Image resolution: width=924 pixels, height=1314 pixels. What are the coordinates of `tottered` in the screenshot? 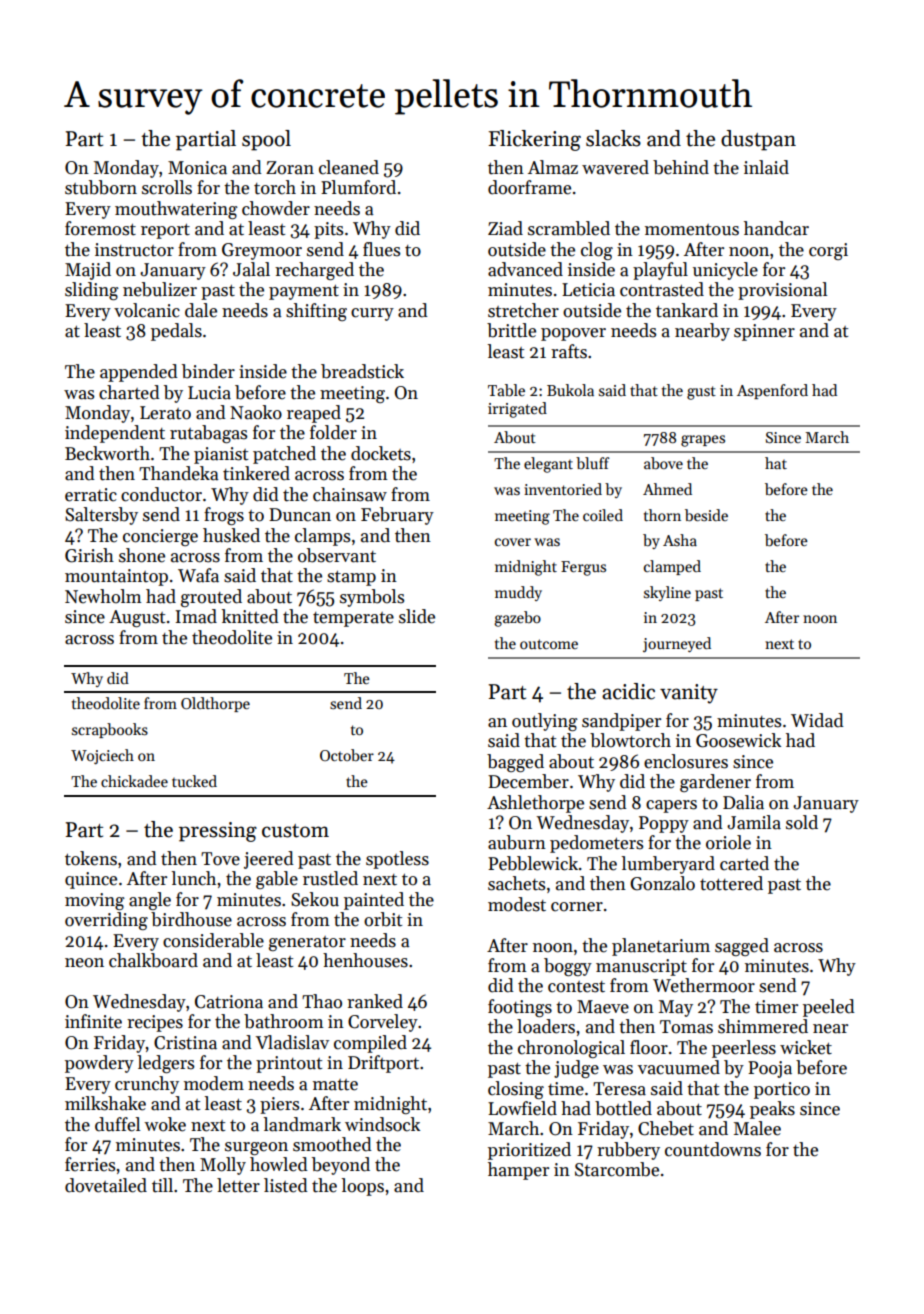 It's located at (731, 883).
